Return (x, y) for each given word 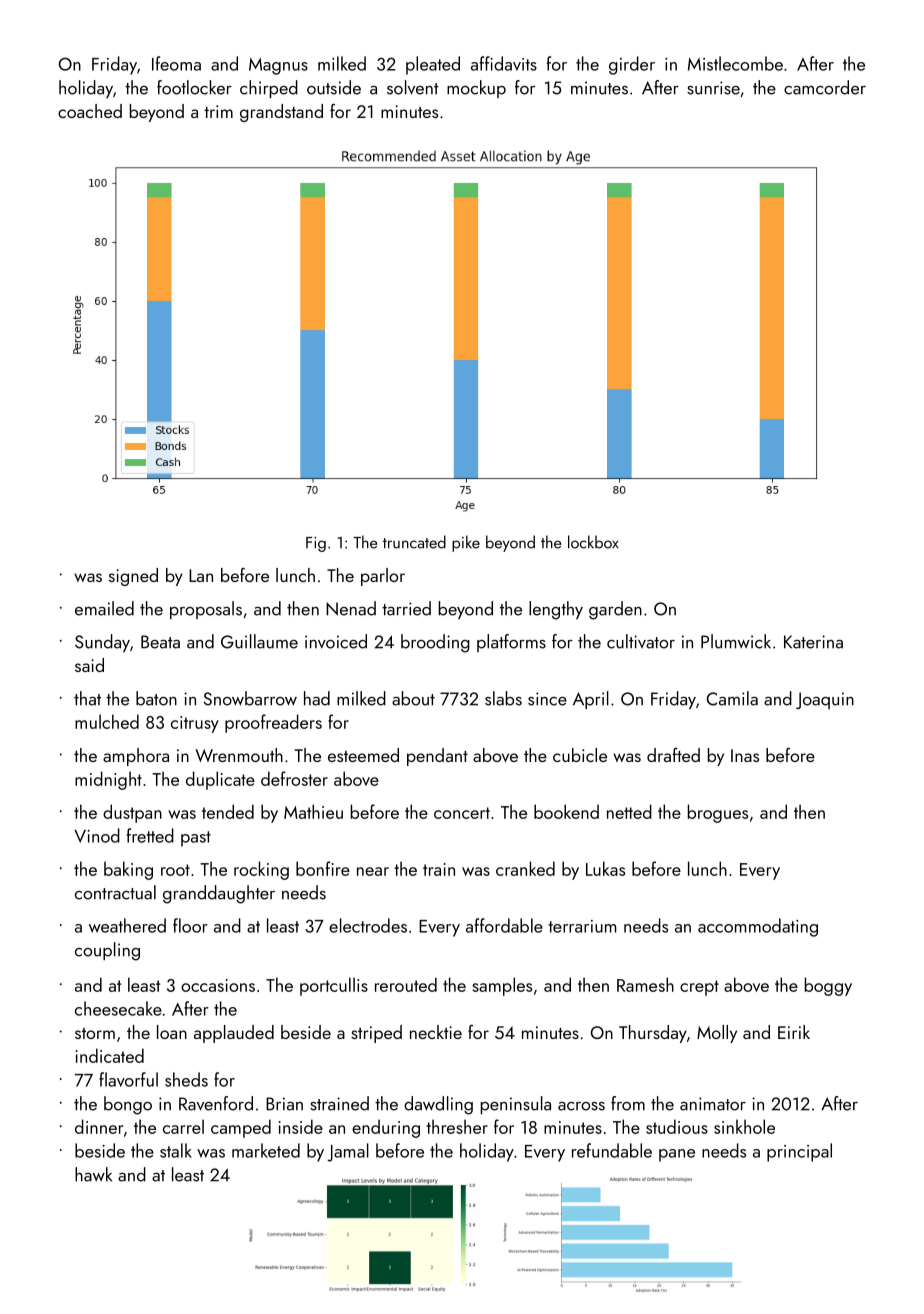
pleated (433, 65)
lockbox (593, 542)
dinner (99, 1126)
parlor (383, 577)
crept (699, 988)
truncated (414, 542)
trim (218, 111)
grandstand (281, 113)
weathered (127, 925)
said (89, 665)
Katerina (813, 642)
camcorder (825, 87)
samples (502, 986)
